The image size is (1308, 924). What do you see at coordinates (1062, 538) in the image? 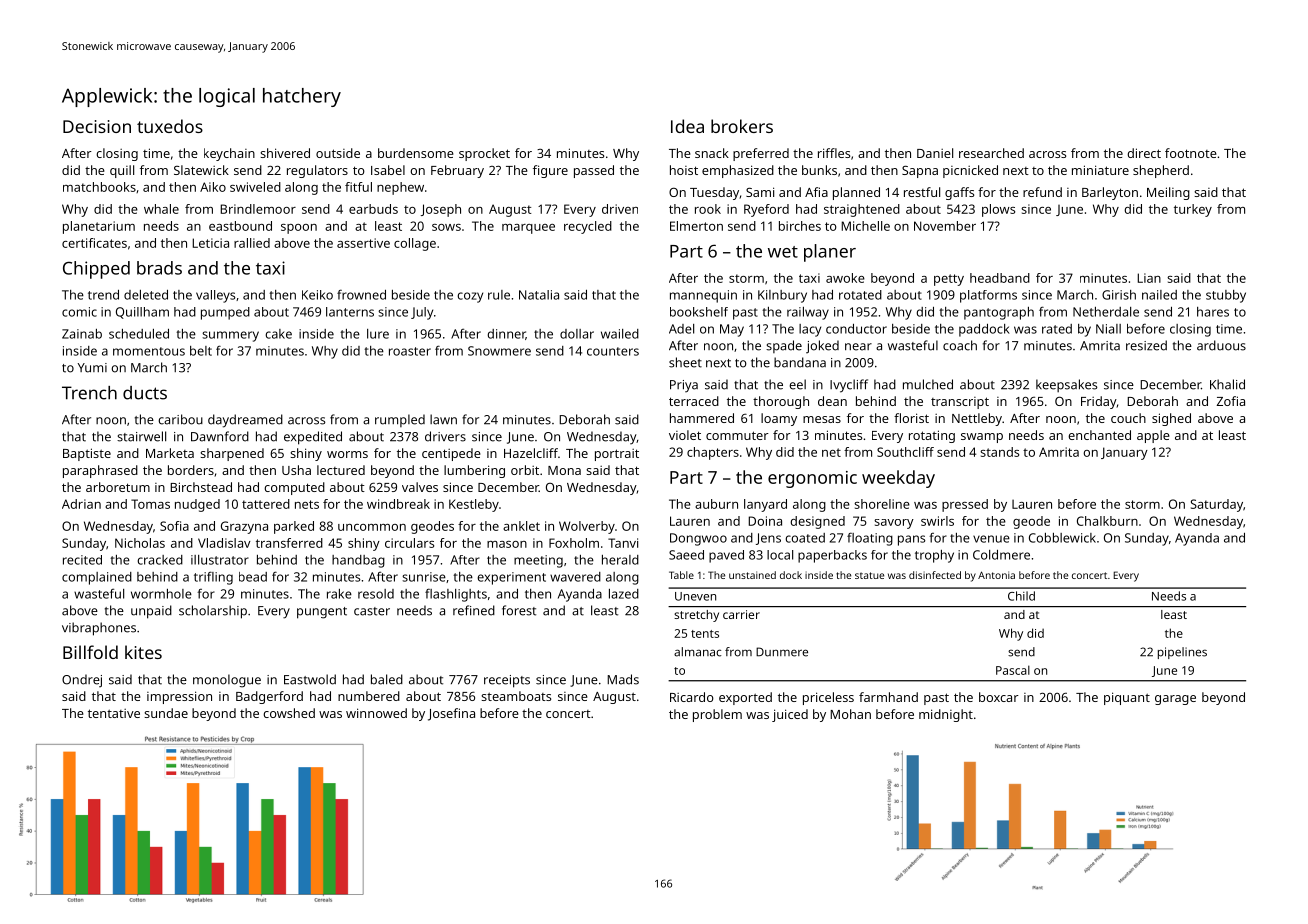
I see `Cobblewick` at bounding box center [1062, 538].
